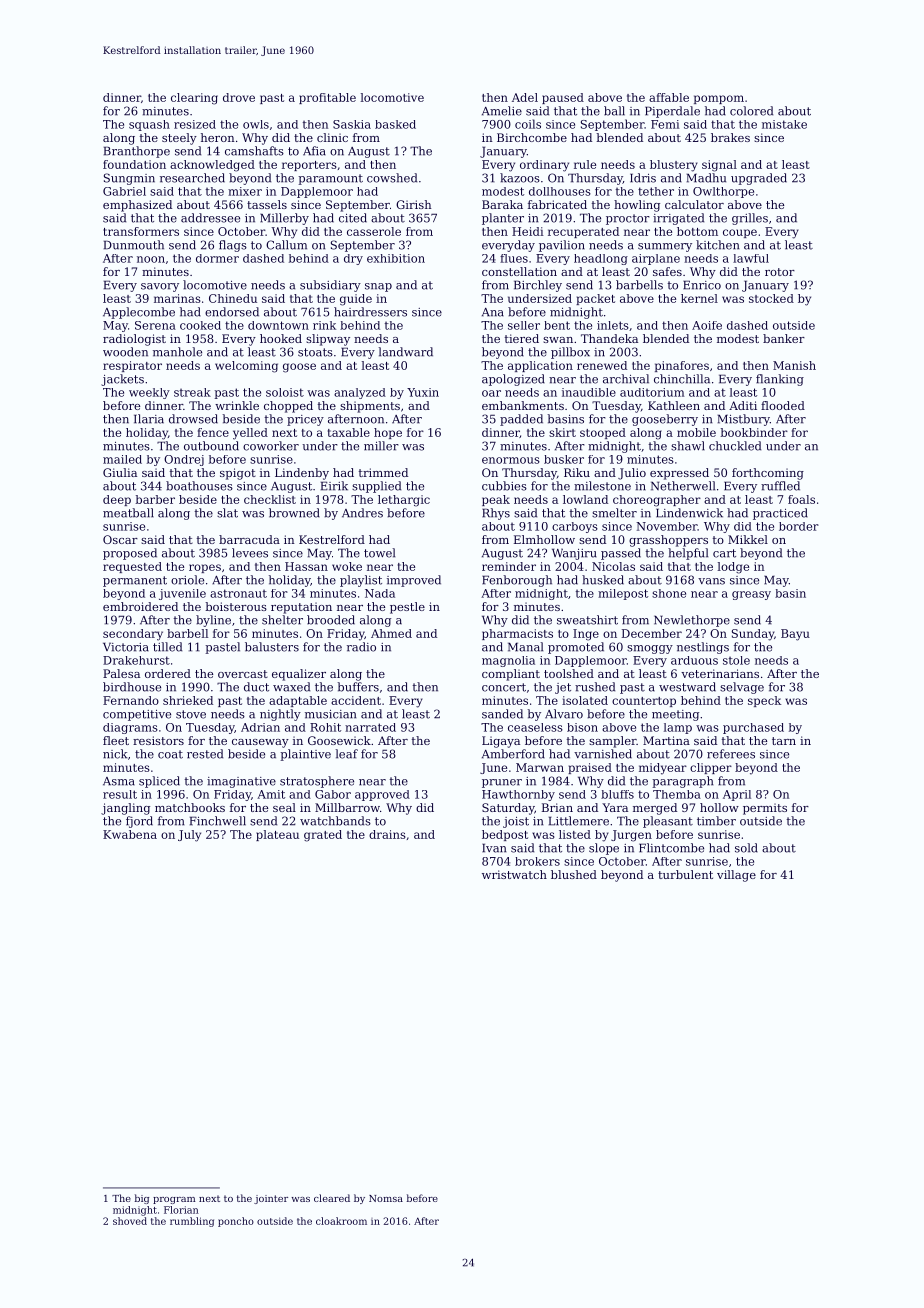  What do you see at coordinates (740, 233) in the screenshot?
I see `coupe` at bounding box center [740, 233].
